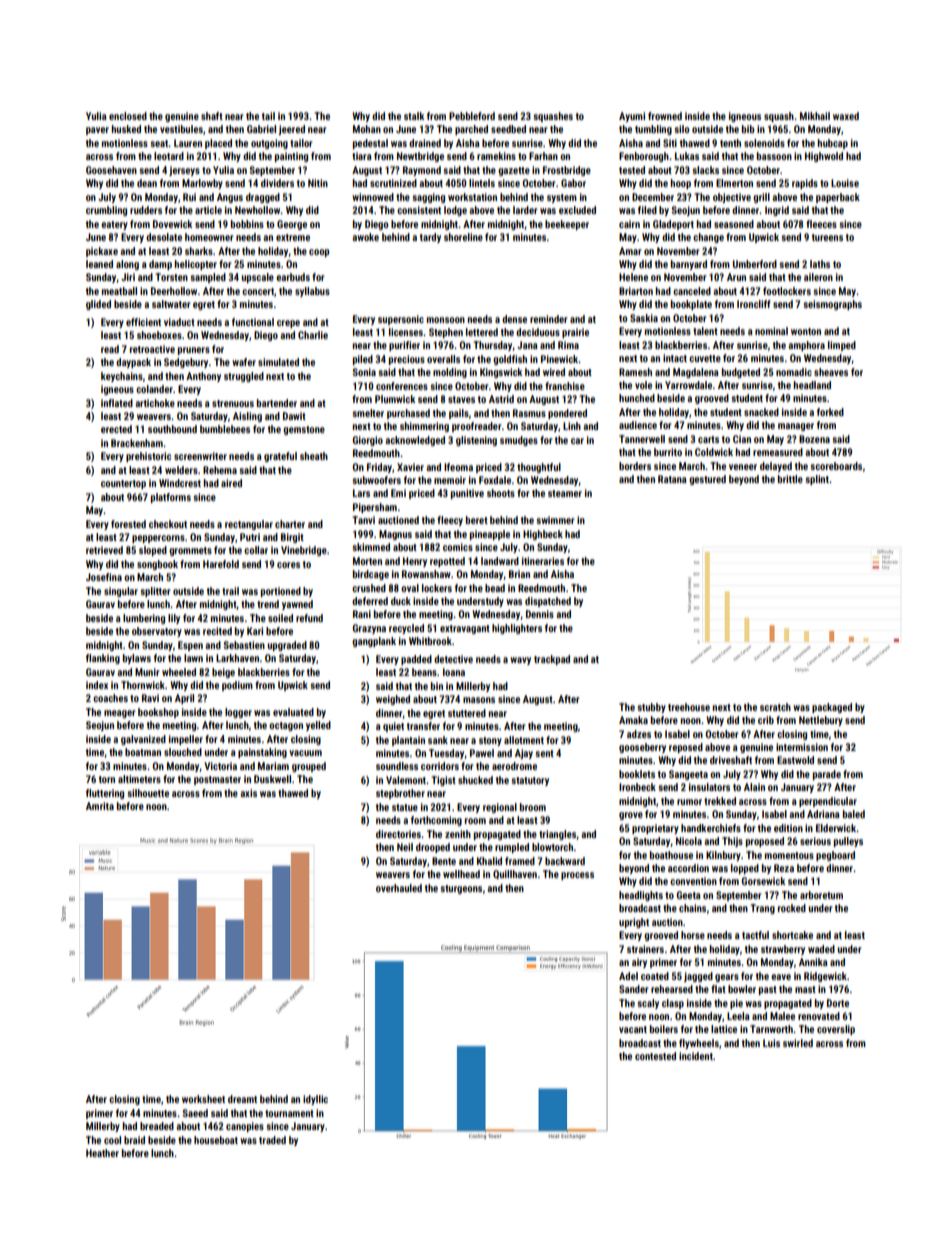 This page has height=1233, width=952. Describe the element at coordinates (496, 156) in the page. I see `ramekins` at that location.
